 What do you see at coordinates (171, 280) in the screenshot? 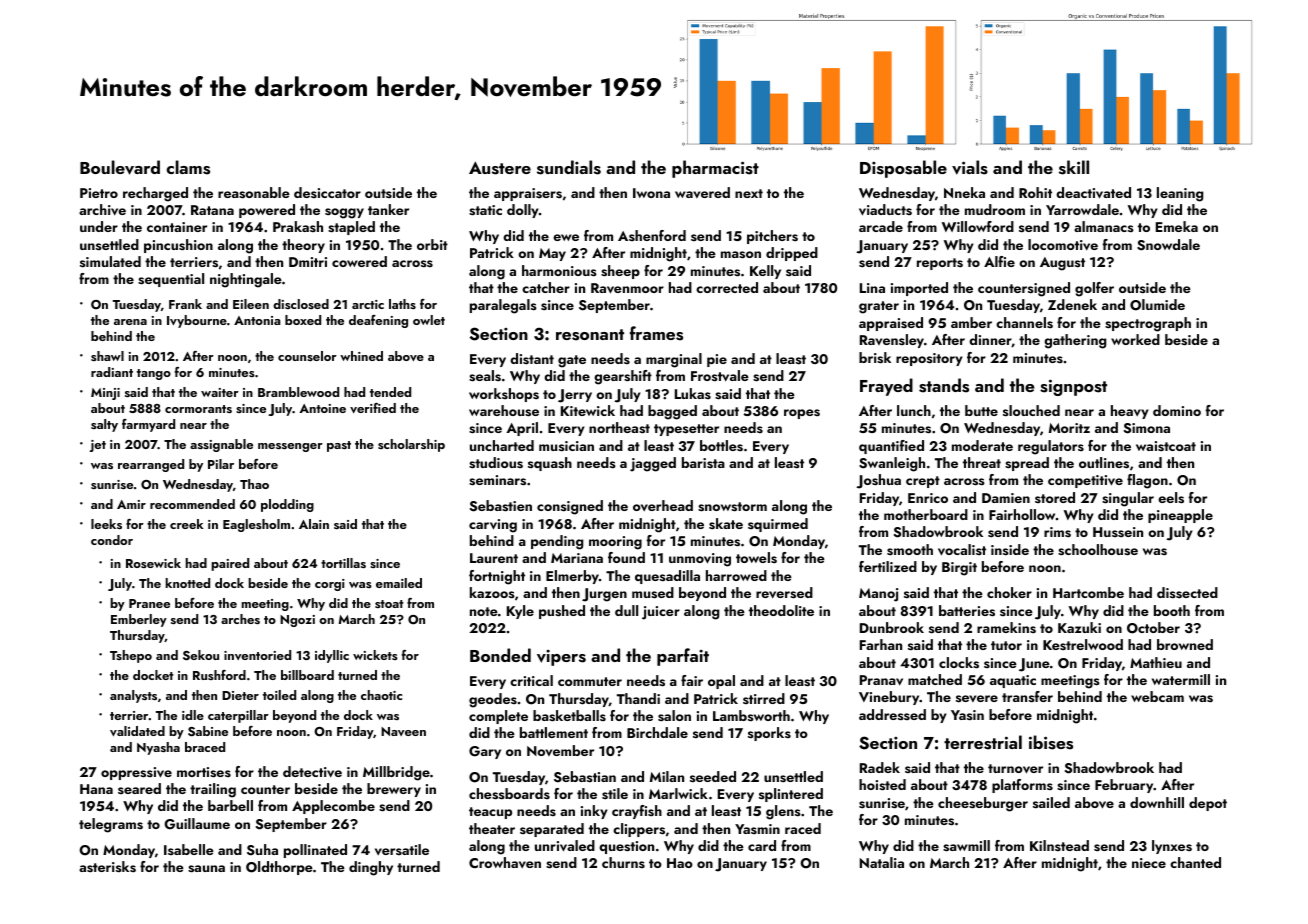
I see `sequential` at bounding box center [171, 280].
